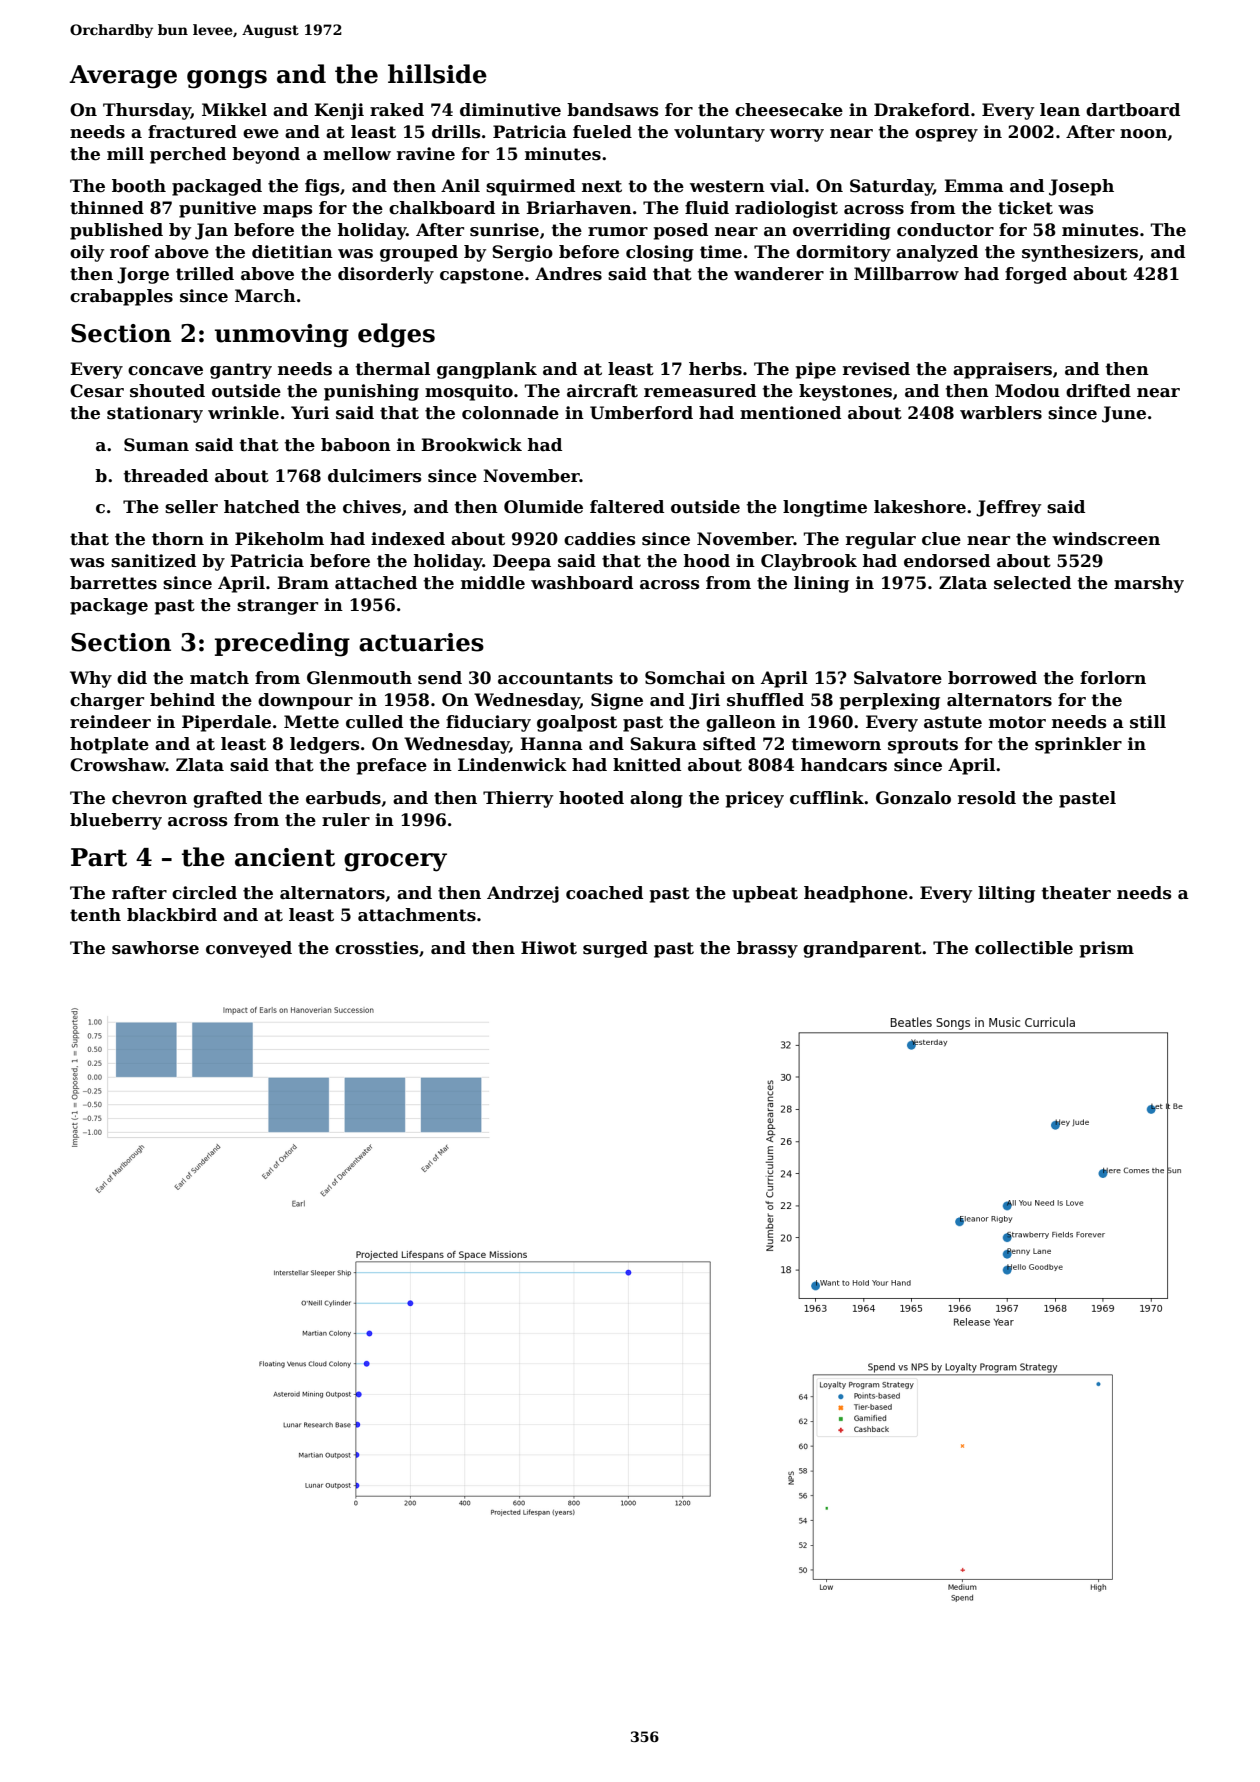 This document has width=1260, height=1782. Describe the element at coordinates (779, 274) in the document. I see `wanderer` at that location.
